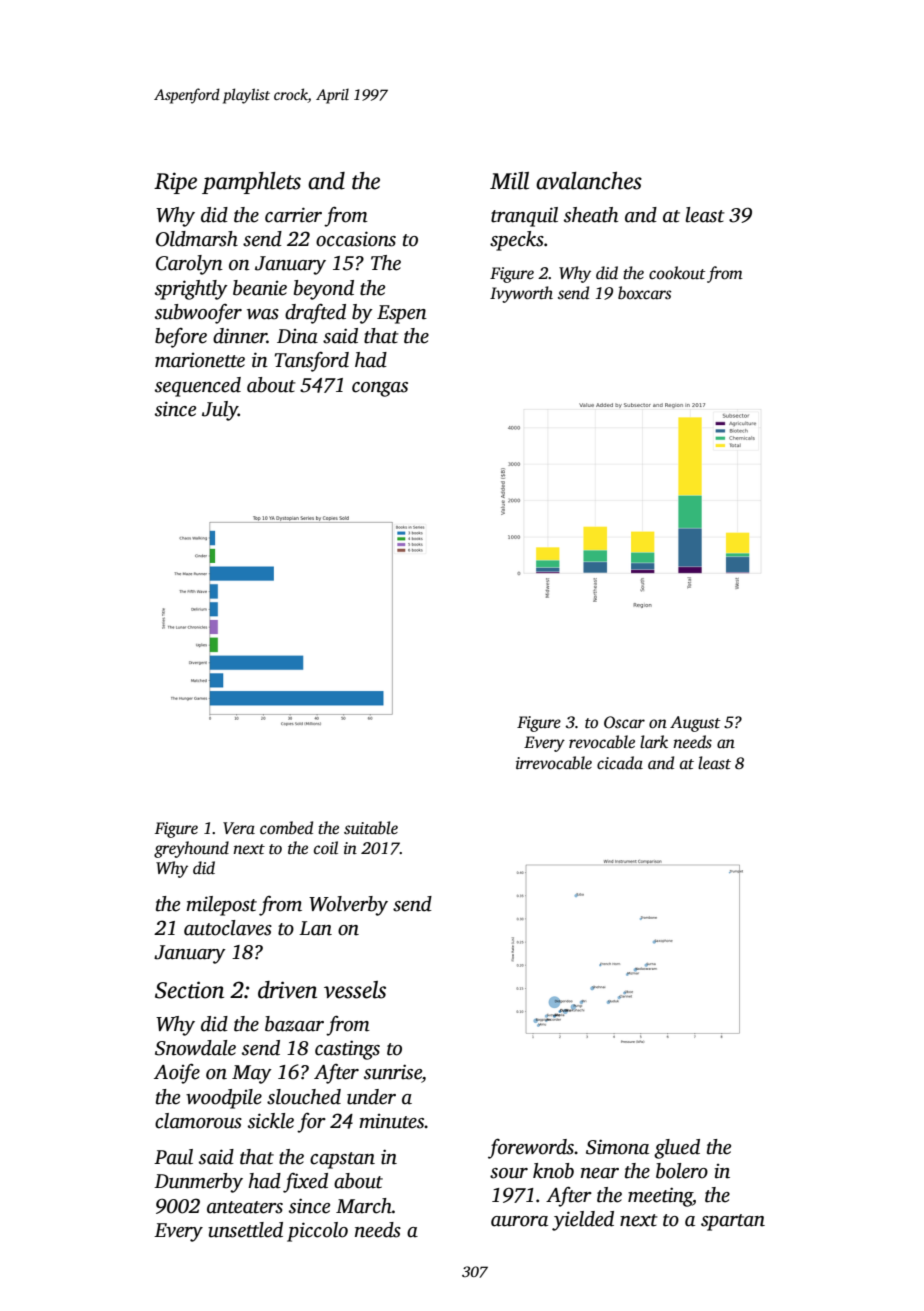  What do you see at coordinates (380, 389) in the page?
I see `congas` at bounding box center [380, 389].
